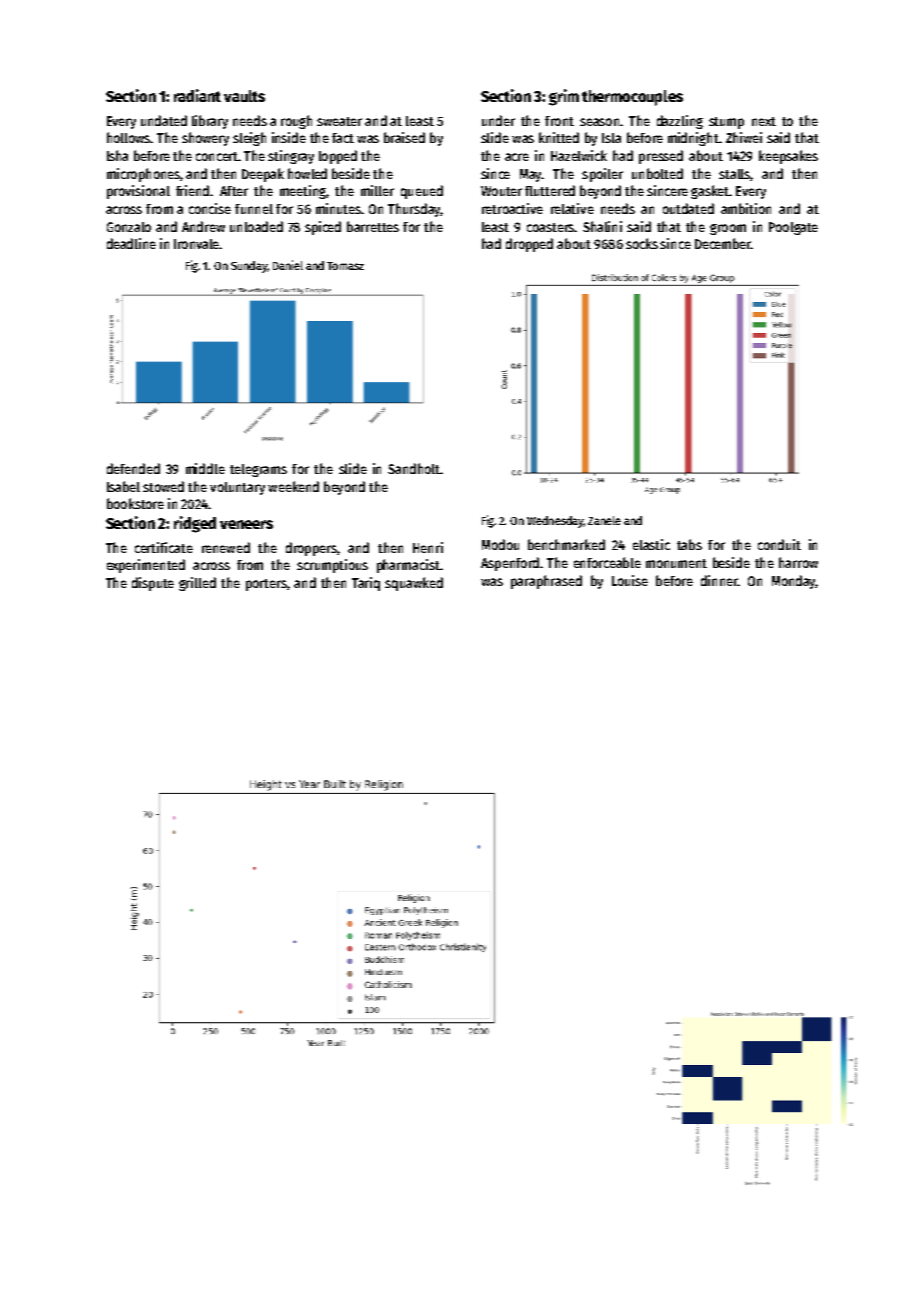  I want to click on grilled, so click(197, 584).
